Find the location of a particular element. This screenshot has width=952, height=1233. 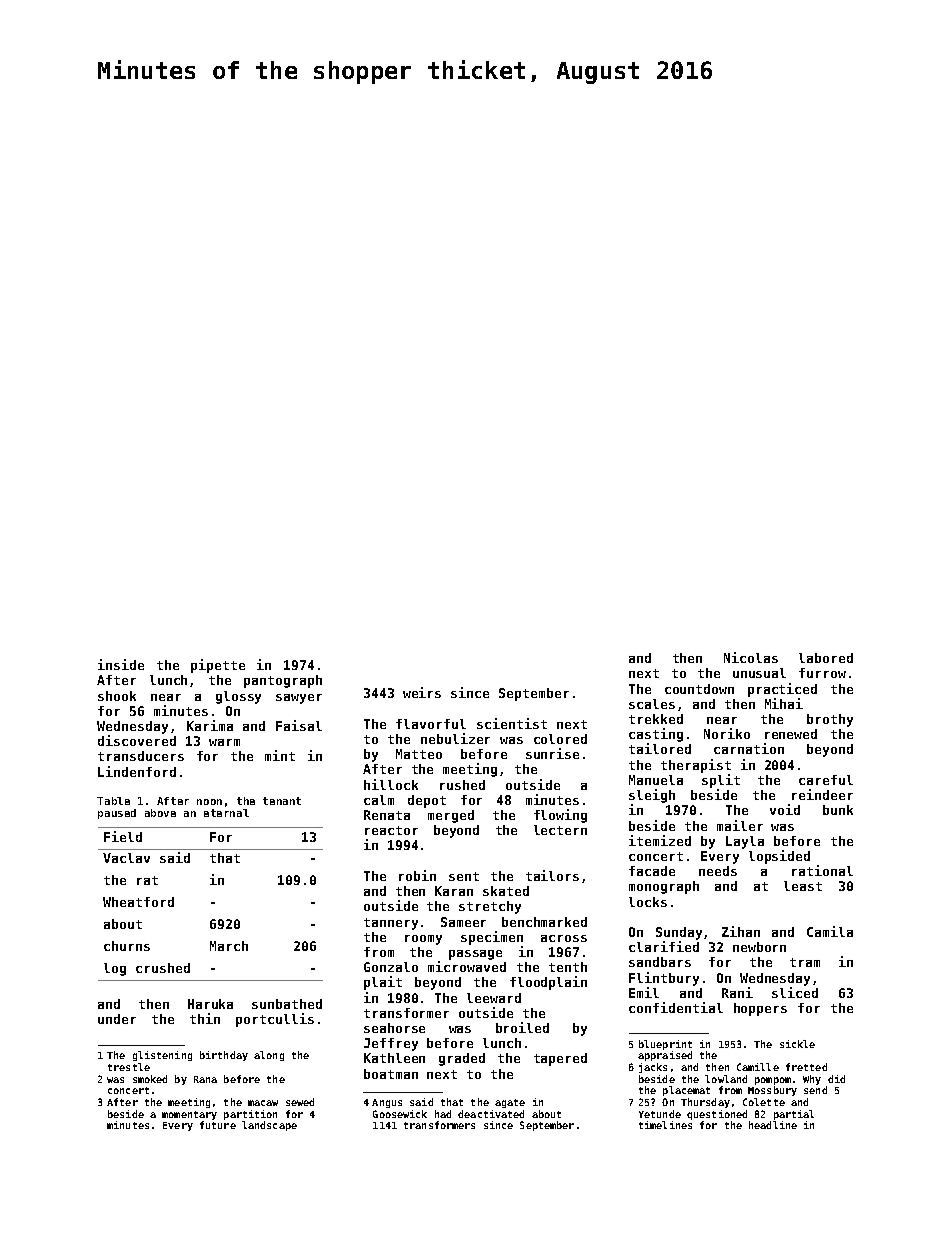

Gonzalo is located at coordinates (391, 967).
